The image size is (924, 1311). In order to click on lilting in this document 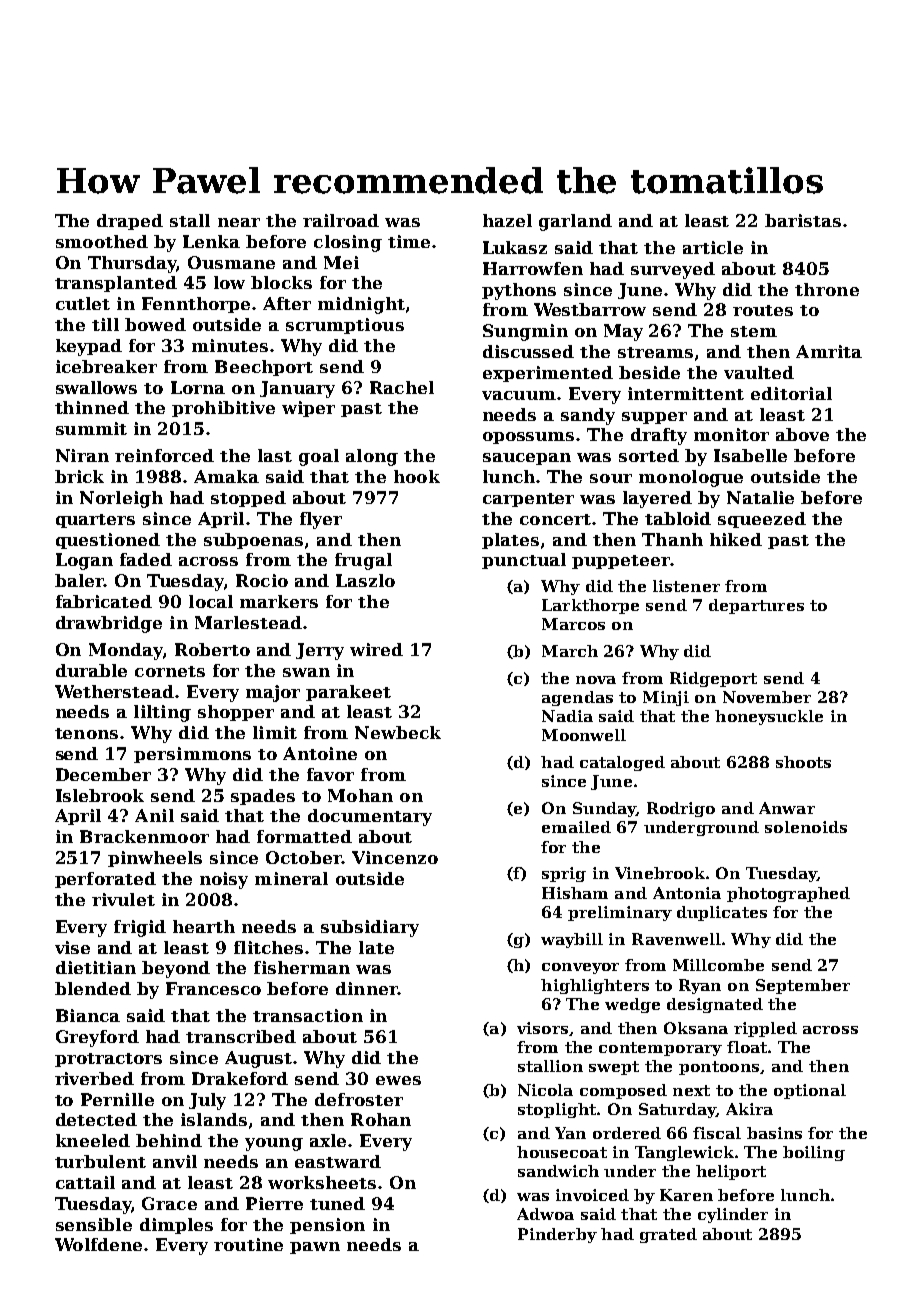, I will do `click(162, 713)`.
